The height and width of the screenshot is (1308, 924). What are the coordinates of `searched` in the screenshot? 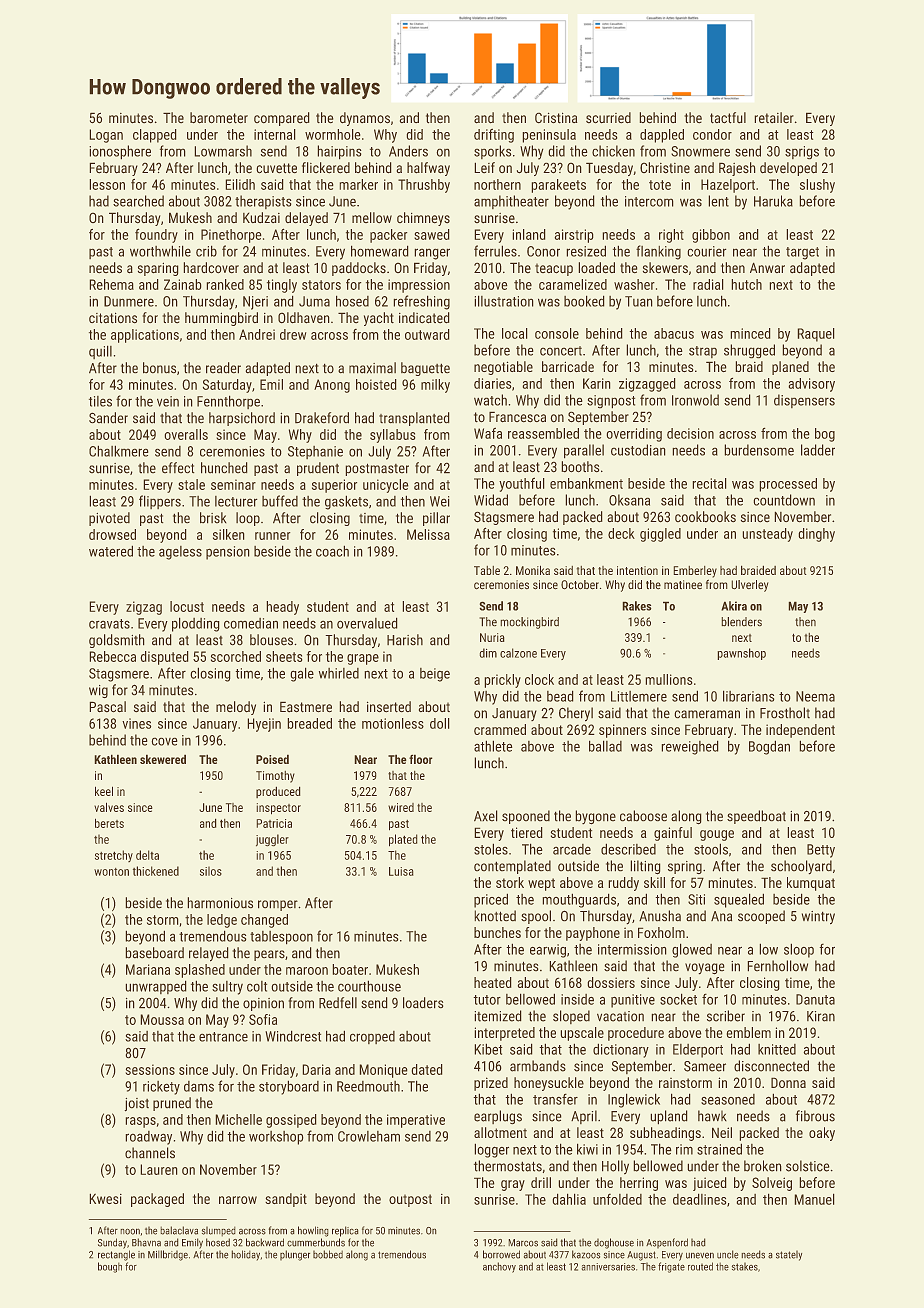 It's located at (138, 201).
